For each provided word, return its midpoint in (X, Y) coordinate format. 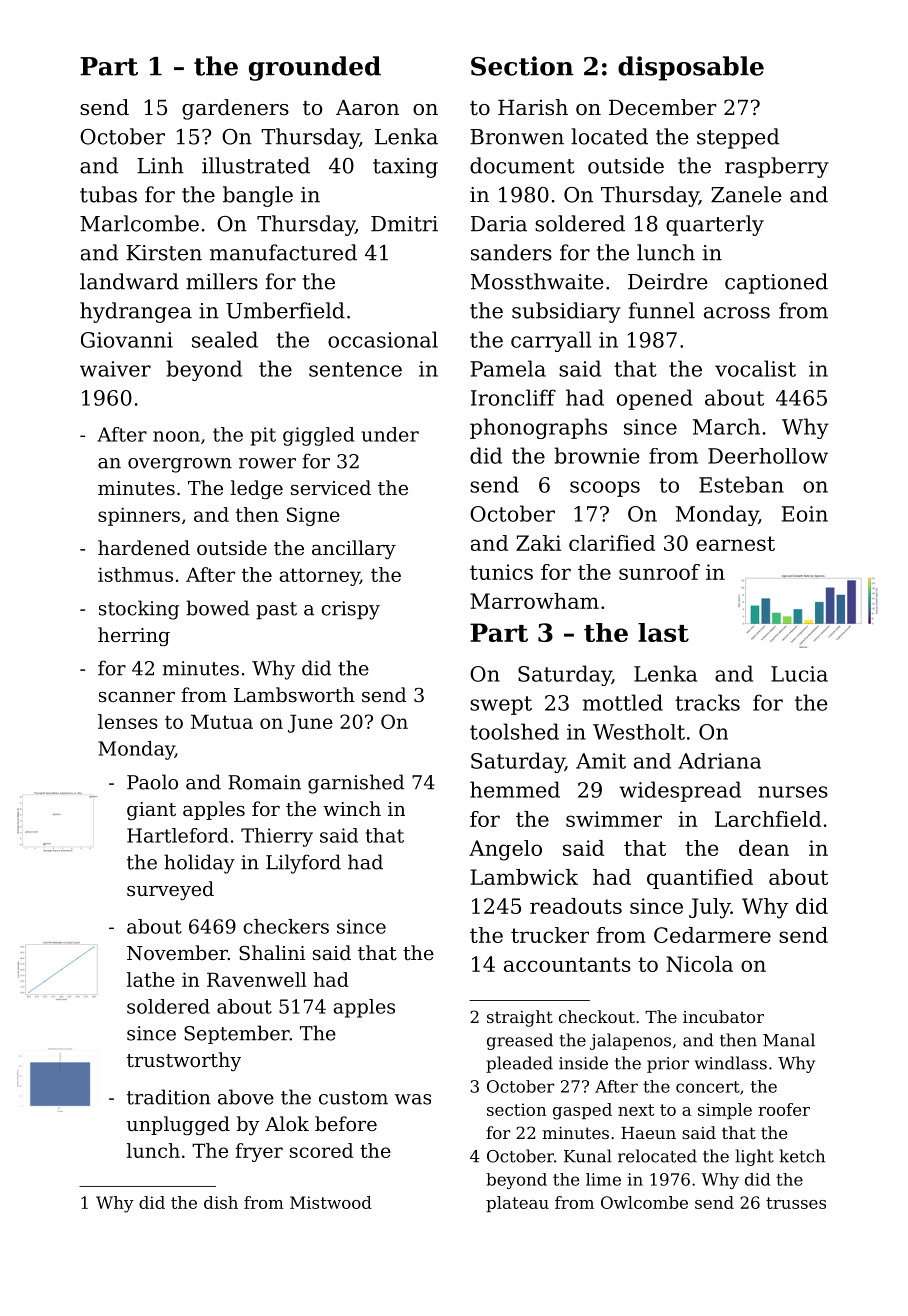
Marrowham (534, 601)
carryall (551, 341)
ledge (257, 489)
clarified (612, 543)
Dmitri (404, 224)
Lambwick (524, 877)
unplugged (178, 1125)
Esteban (741, 484)
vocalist (755, 368)
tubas (108, 194)
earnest (735, 543)
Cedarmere (712, 935)
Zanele (746, 194)
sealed (225, 339)
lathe (151, 979)
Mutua (222, 721)
